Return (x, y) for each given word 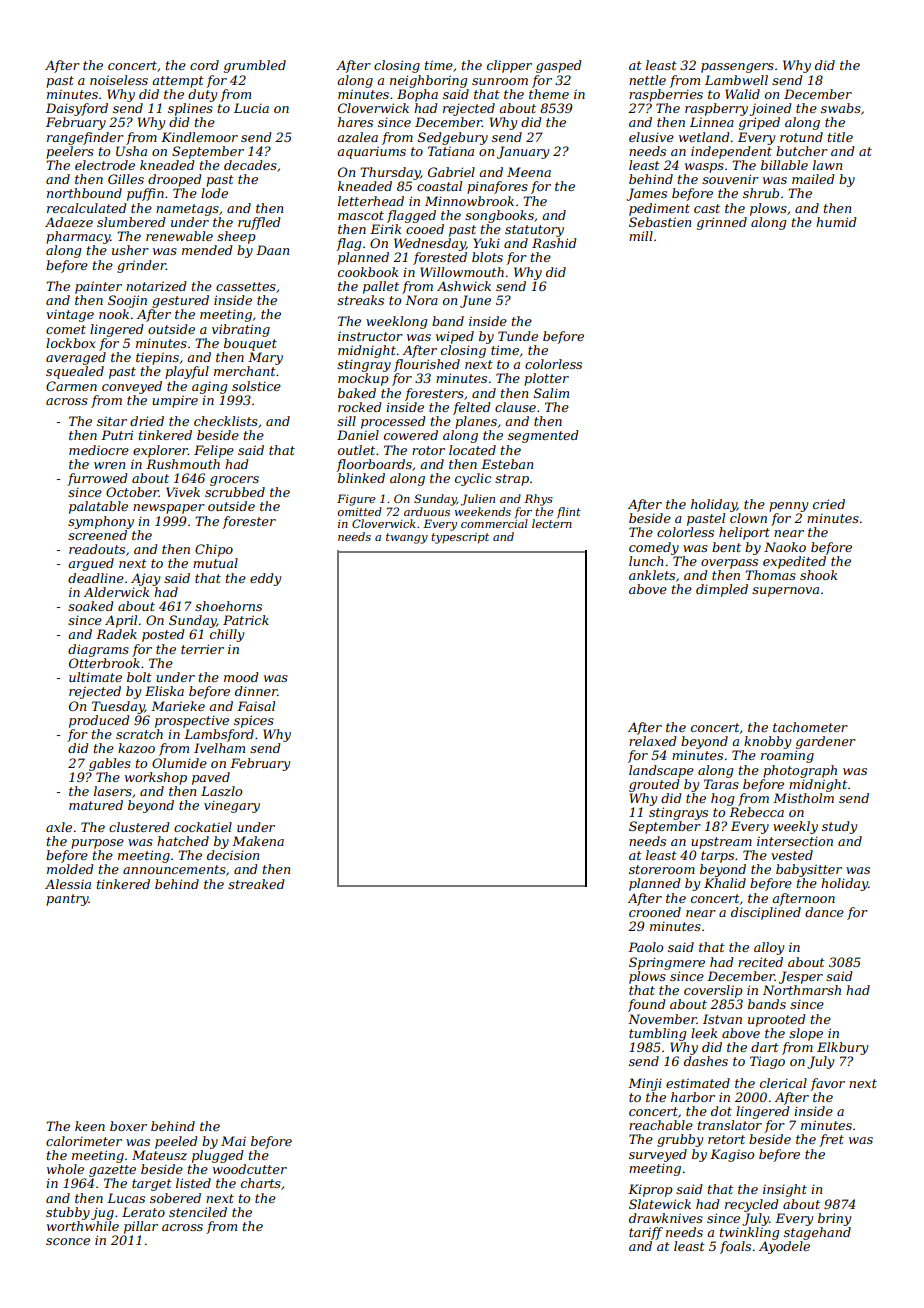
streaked (256, 884)
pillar (141, 1227)
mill (641, 236)
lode (214, 193)
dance (824, 912)
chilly (227, 635)
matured (96, 805)
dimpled (722, 590)
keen (90, 1126)
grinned (722, 223)
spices (254, 721)
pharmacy (78, 237)
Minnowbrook (469, 201)
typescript (460, 538)
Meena (529, 172)
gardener (826, 742)
